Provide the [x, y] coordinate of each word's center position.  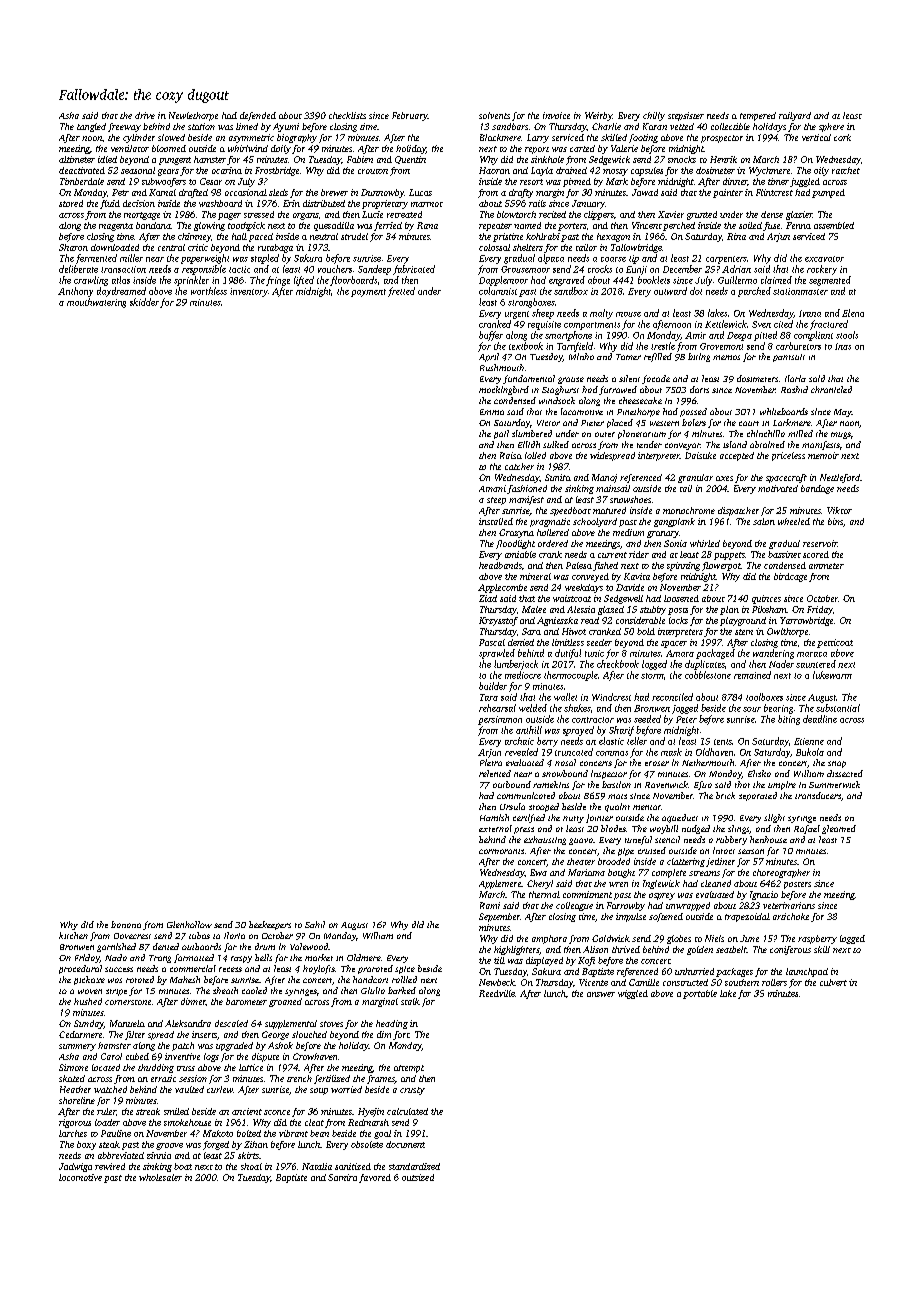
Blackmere [500, 137]
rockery [822, 270]
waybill [664, 829]
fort [401, 1035]
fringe [278, 281]
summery [77, 1047]
